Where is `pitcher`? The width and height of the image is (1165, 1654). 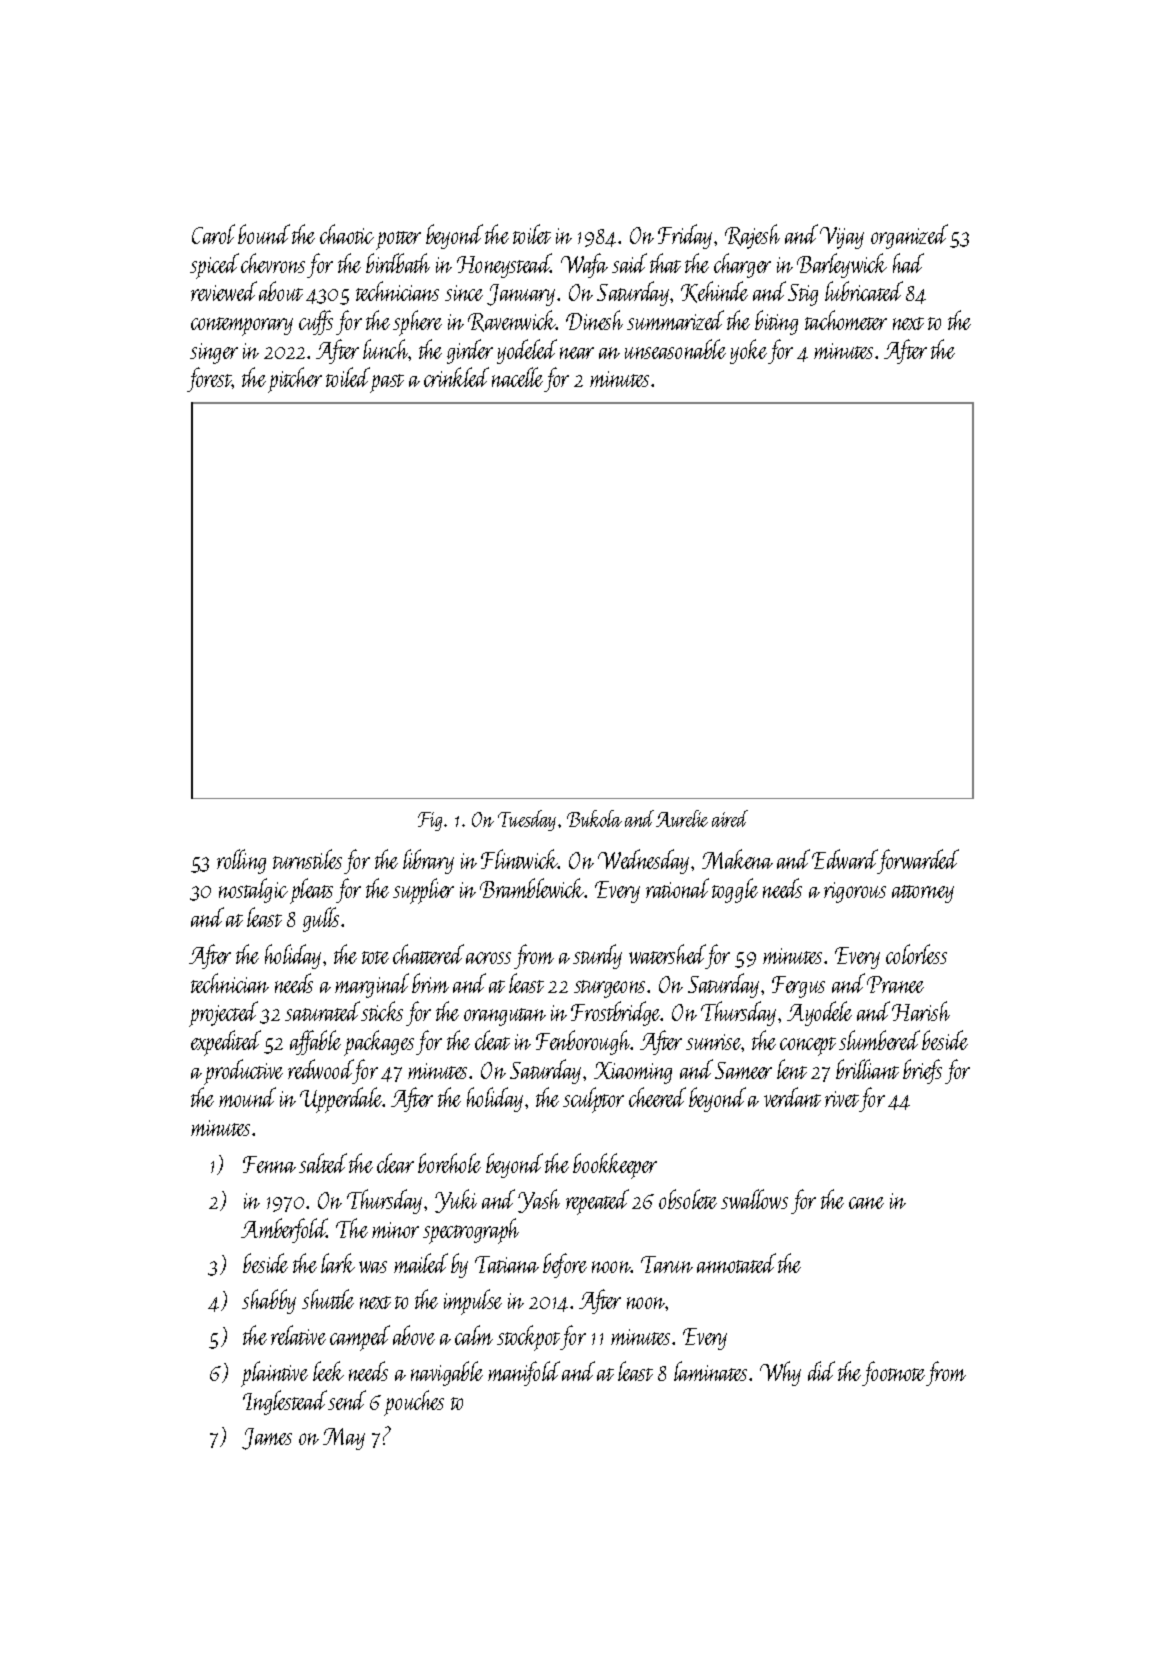
pitcher is located at coordinates (295, 380).
